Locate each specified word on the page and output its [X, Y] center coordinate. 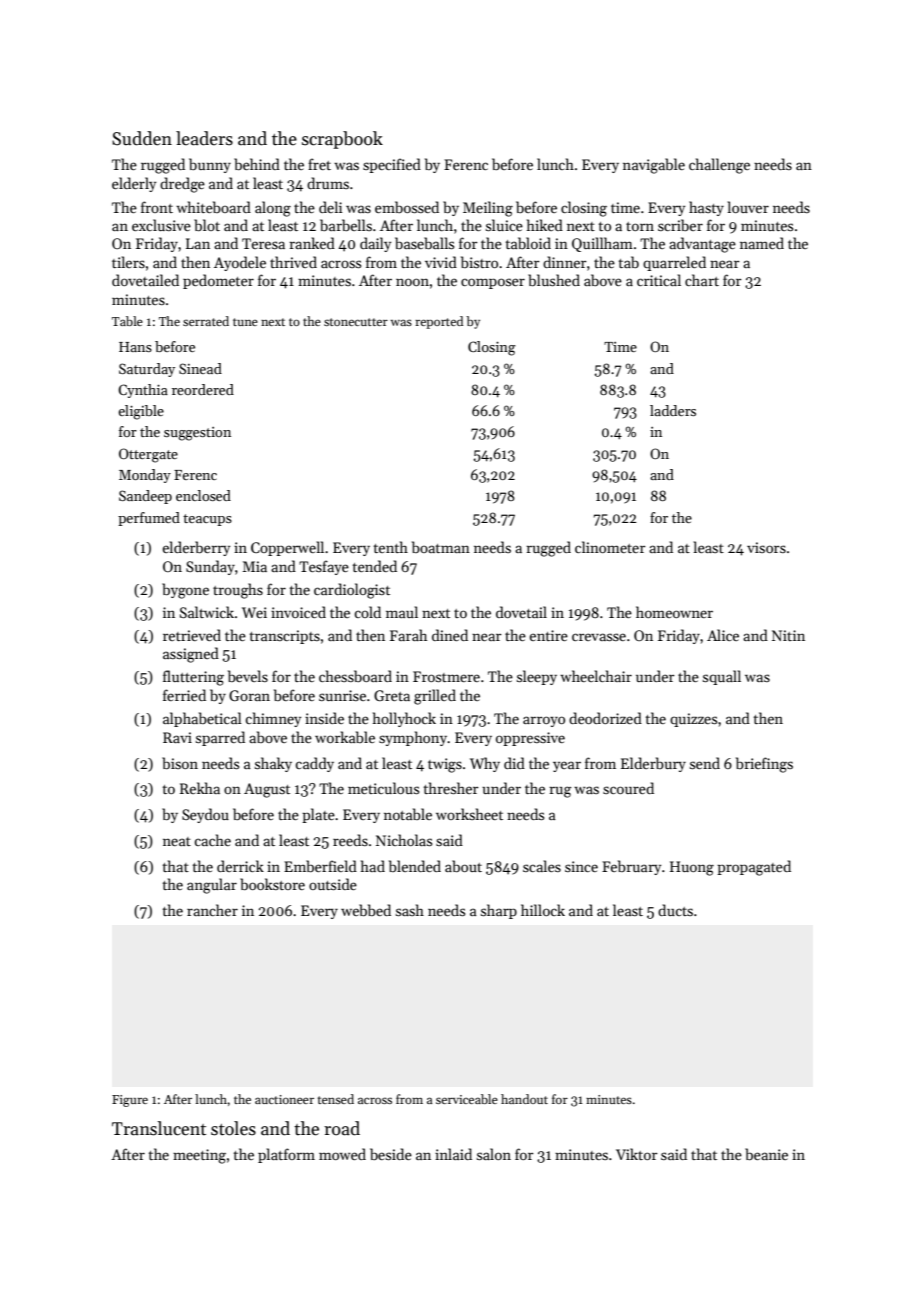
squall [722, 677]
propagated [754, 868]
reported [439, 322]
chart [702, 280]
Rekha [200, 788]
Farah [408, 635]
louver [748, 207]
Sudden [142, 138]
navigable [654, 166]
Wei [254, 612]
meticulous [383, 788]
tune [245, 322]
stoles [233, 1128]
